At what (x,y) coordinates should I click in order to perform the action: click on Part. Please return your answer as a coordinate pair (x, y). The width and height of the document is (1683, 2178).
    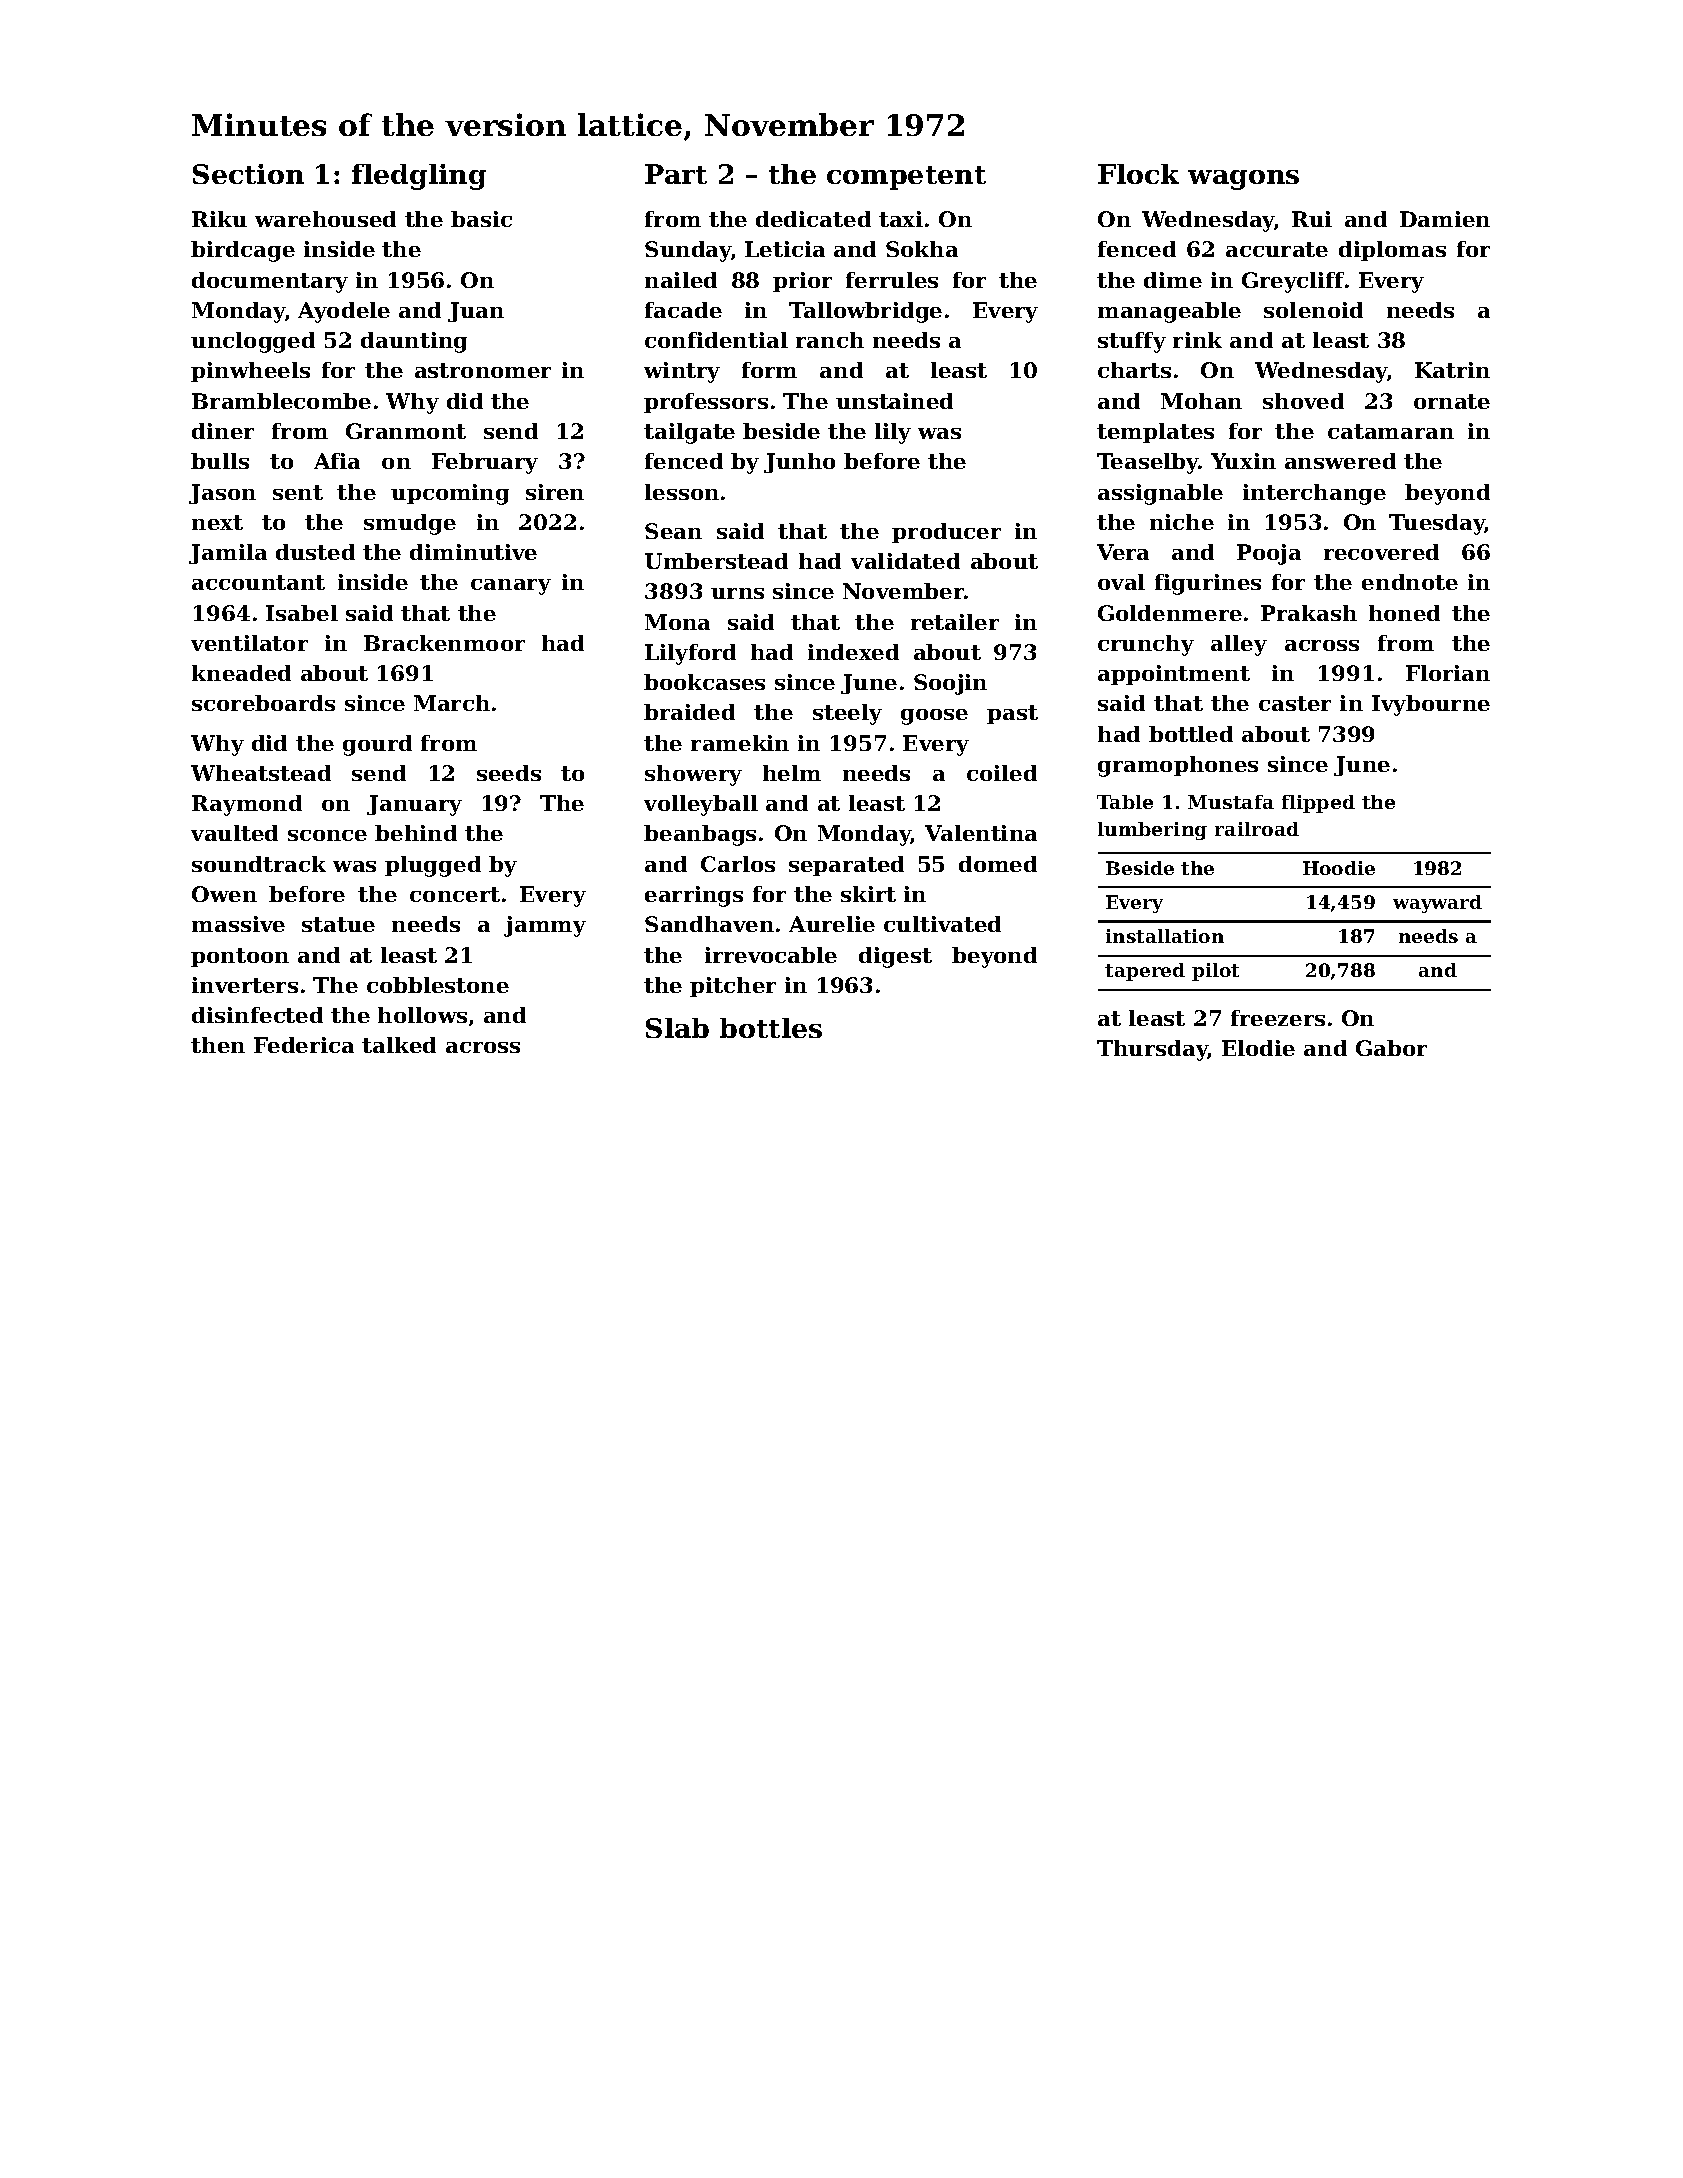
    Looking at the image, I should click on (676, 174).
